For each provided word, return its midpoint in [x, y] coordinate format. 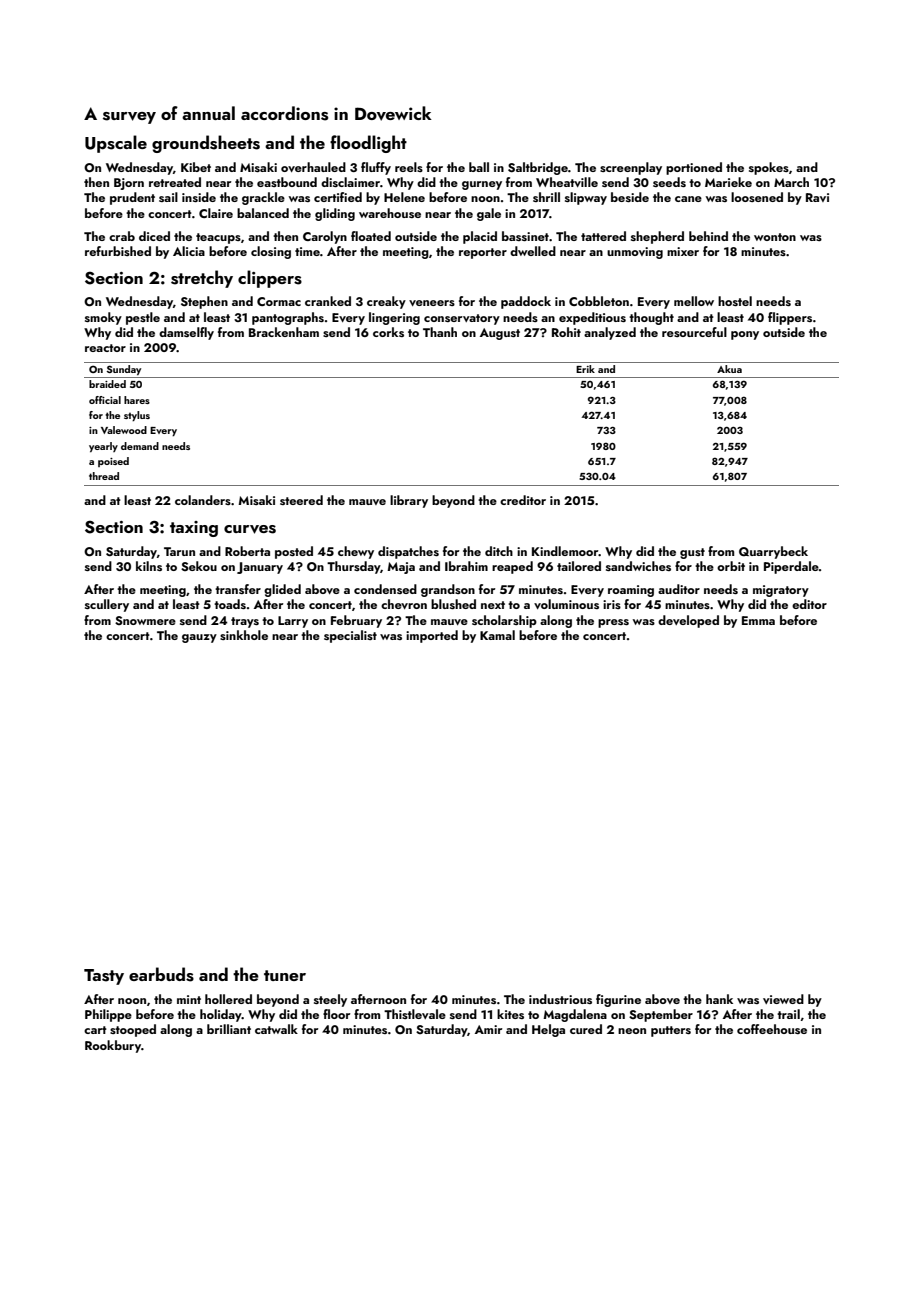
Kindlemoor [565, 551]
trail [788, 1014]
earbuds [161, 974]
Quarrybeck [773, 552]
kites [510, 1014]
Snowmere [145, 620]
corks [388, 332]
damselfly [186, 333]
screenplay [631, 168]
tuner [285, 975]
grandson [448, 590]
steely [330, 1000]
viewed [783, 999]
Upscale [116, 144]
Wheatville [567, 182]
